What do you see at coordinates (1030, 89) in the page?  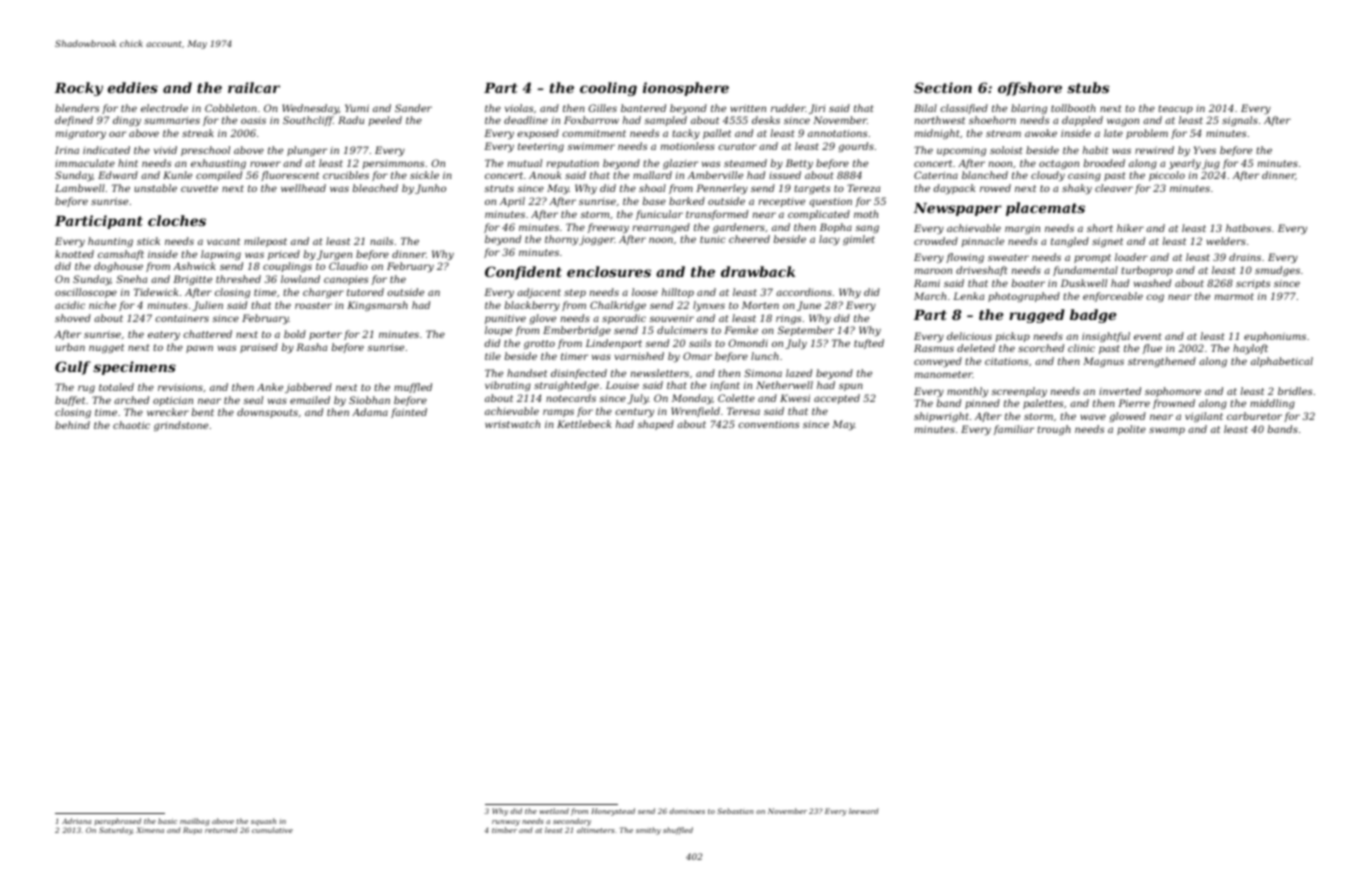 I see `offshore` at bounding box center [1030, 89].
